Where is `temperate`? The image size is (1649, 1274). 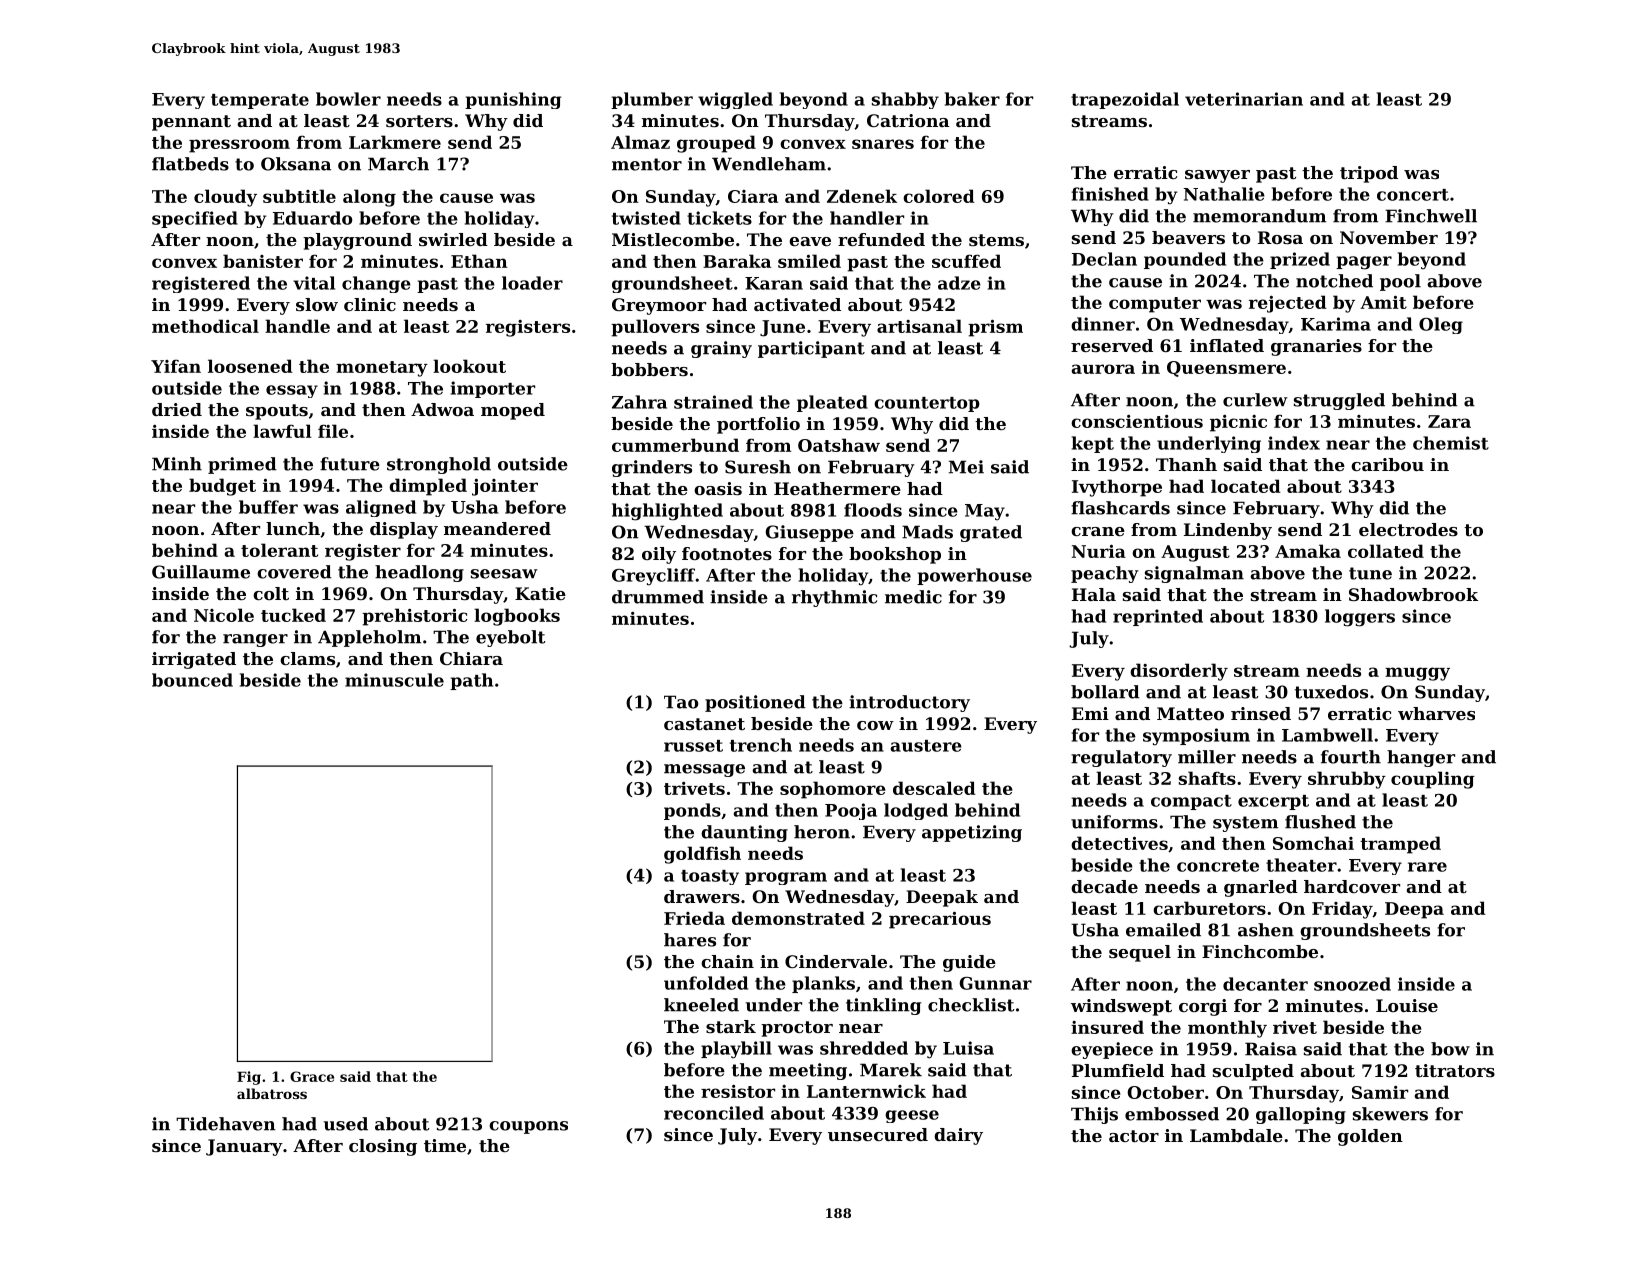
temperate is located at coordinates (260, 101).
